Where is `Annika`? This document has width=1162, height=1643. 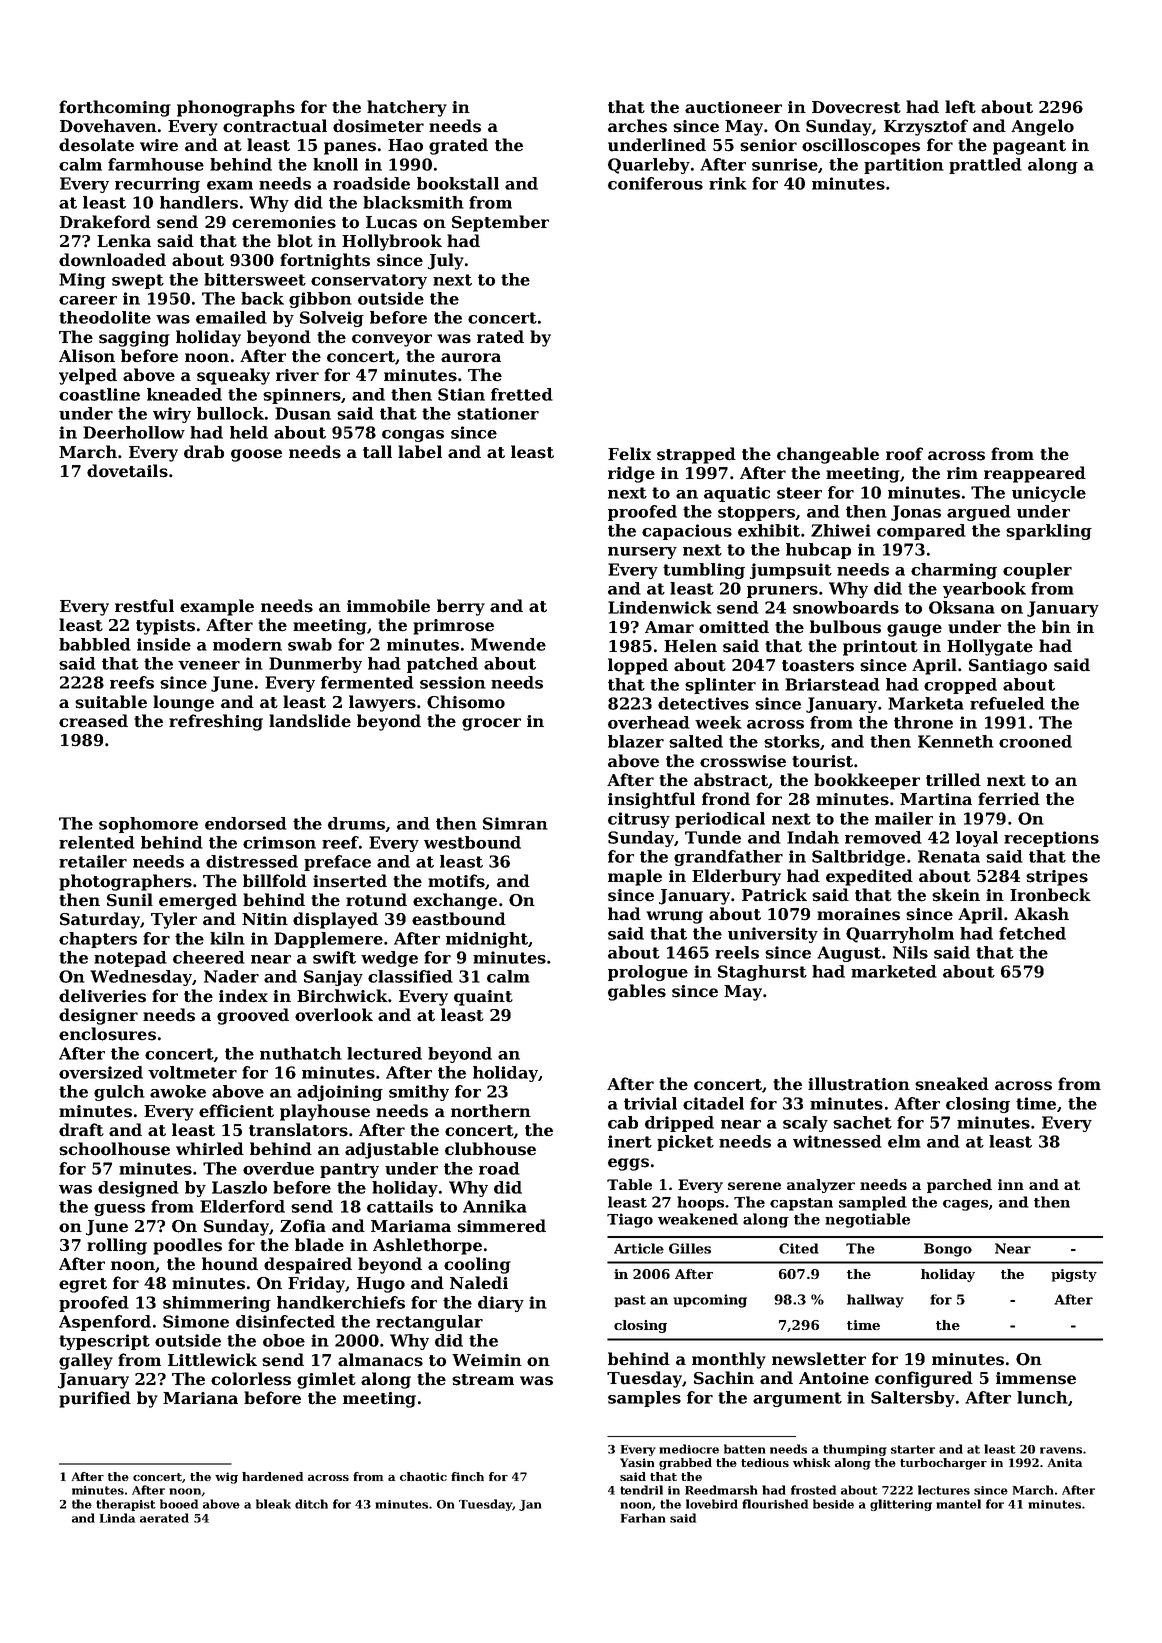 Annika is located at coordinates (495, 1206).
